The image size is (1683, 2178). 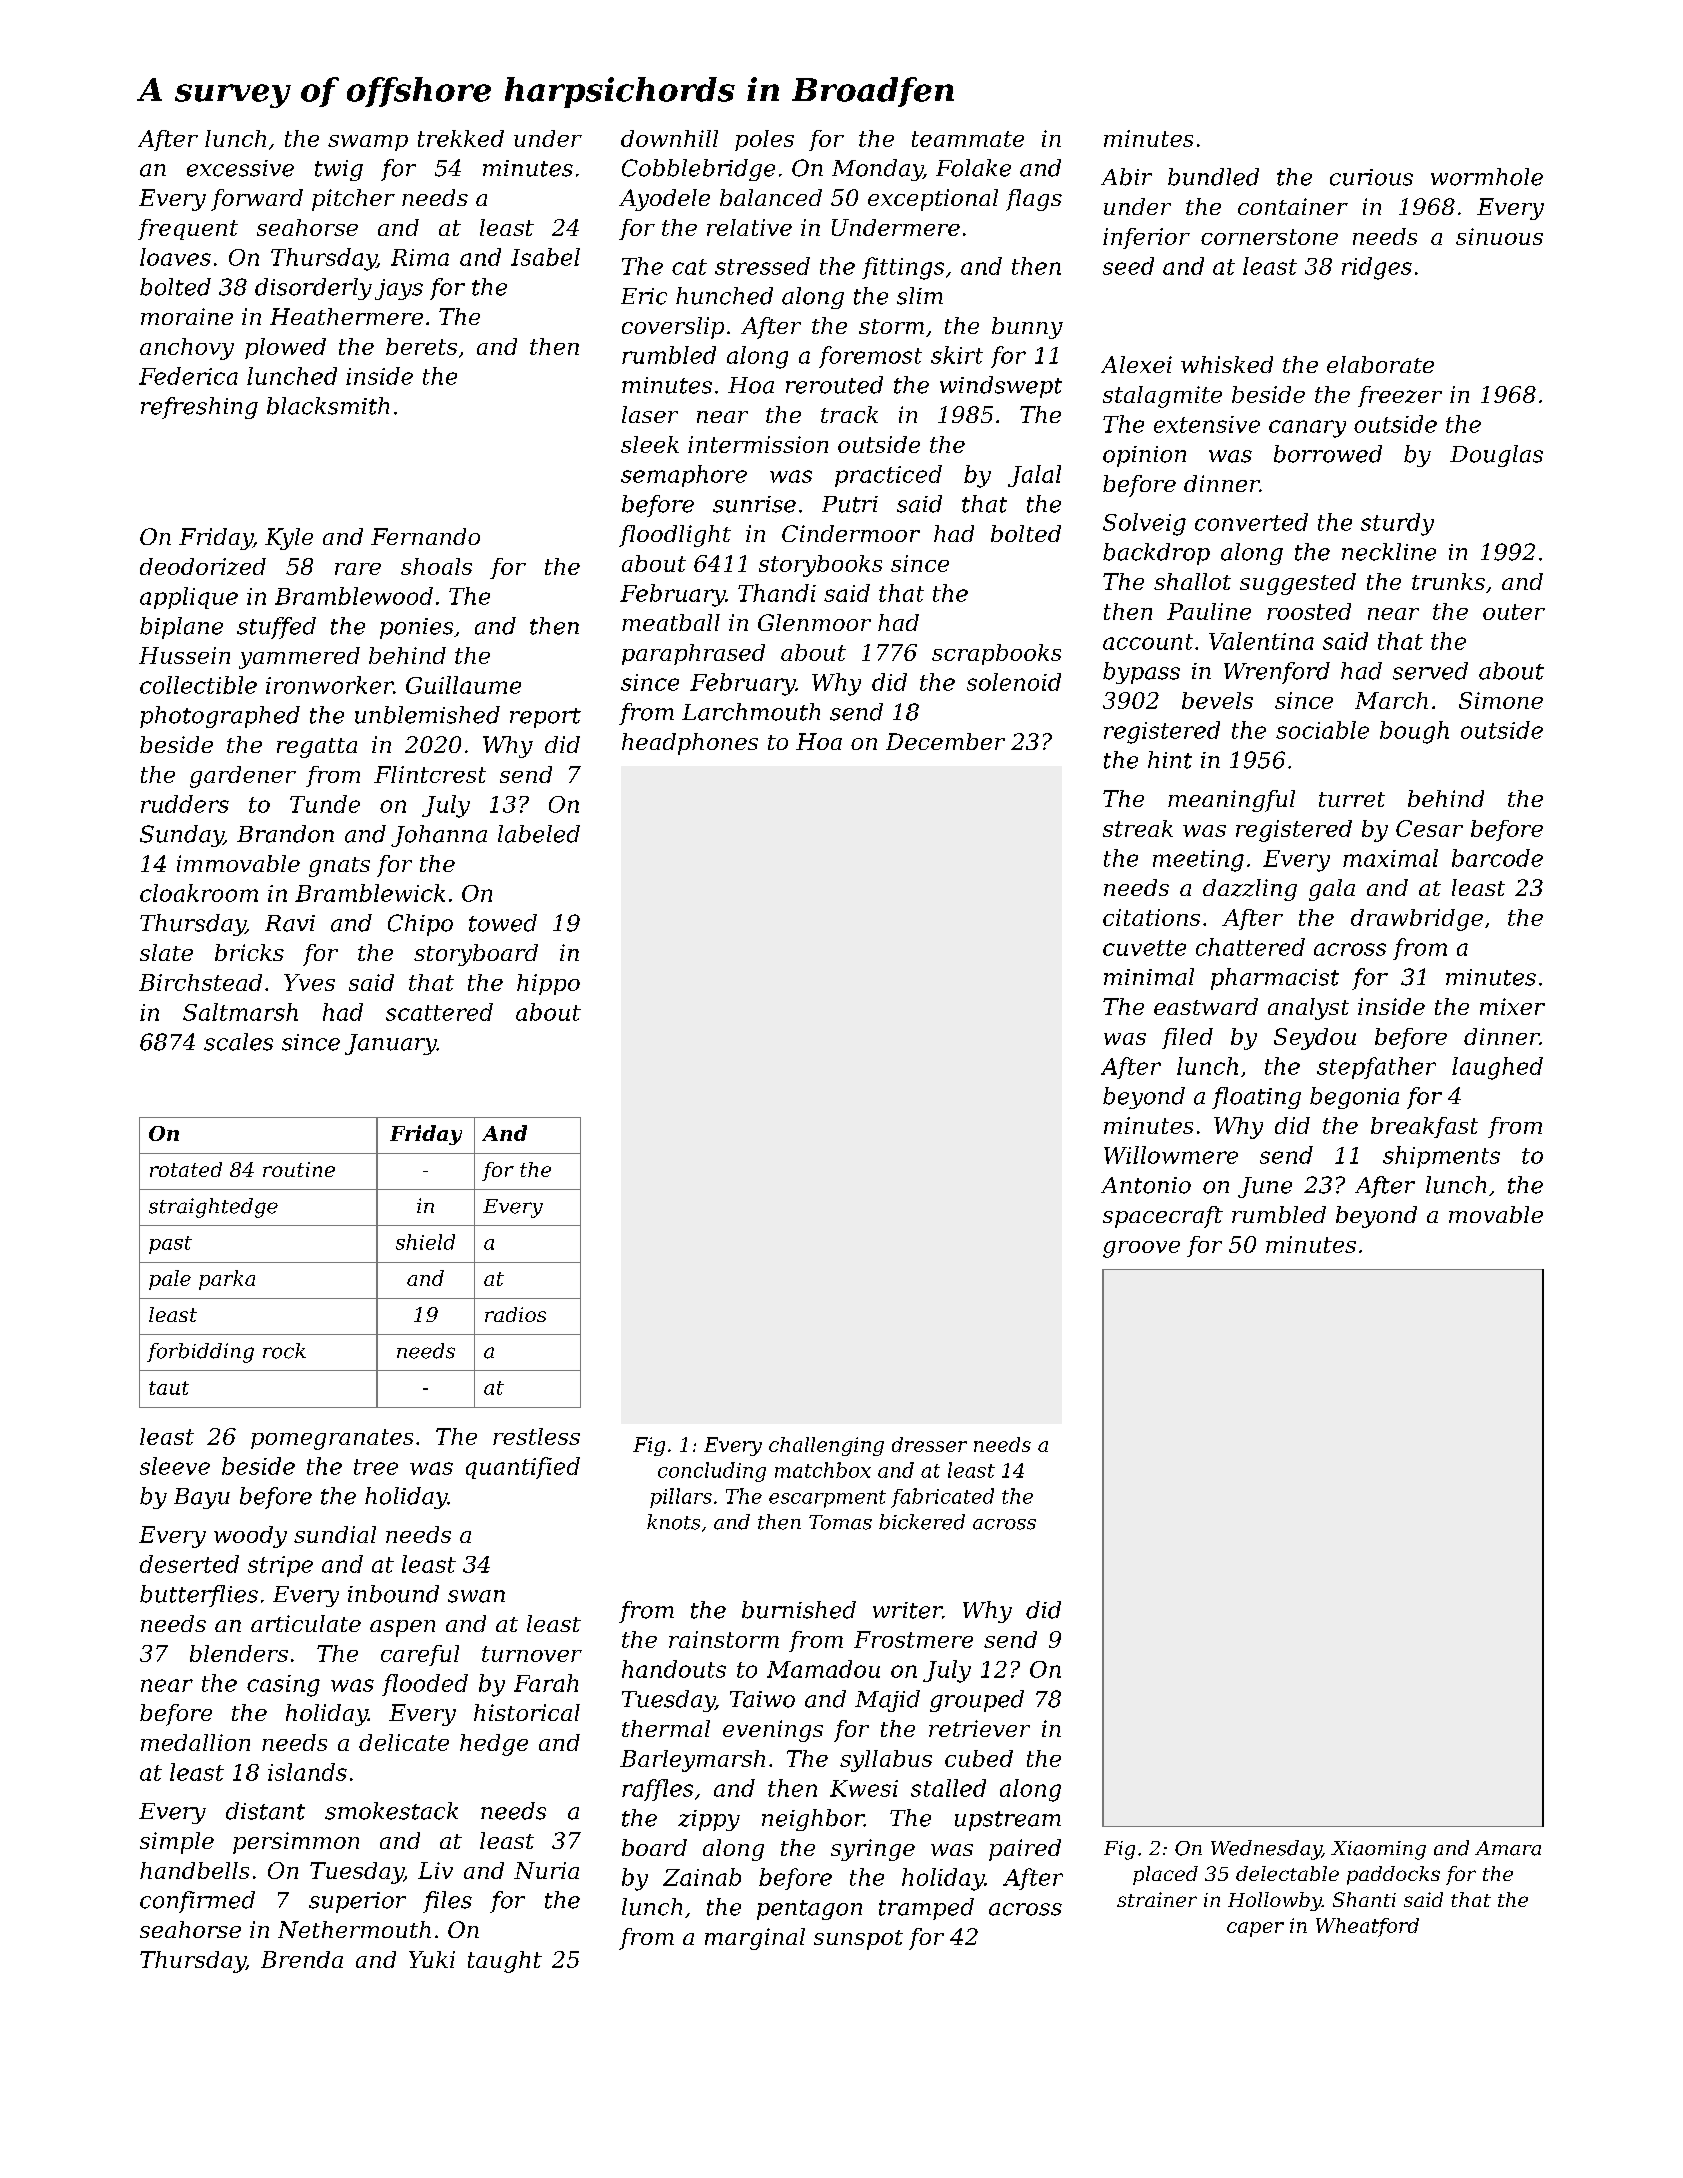 I want to click on burnished, so click(x=799, y=1610).
